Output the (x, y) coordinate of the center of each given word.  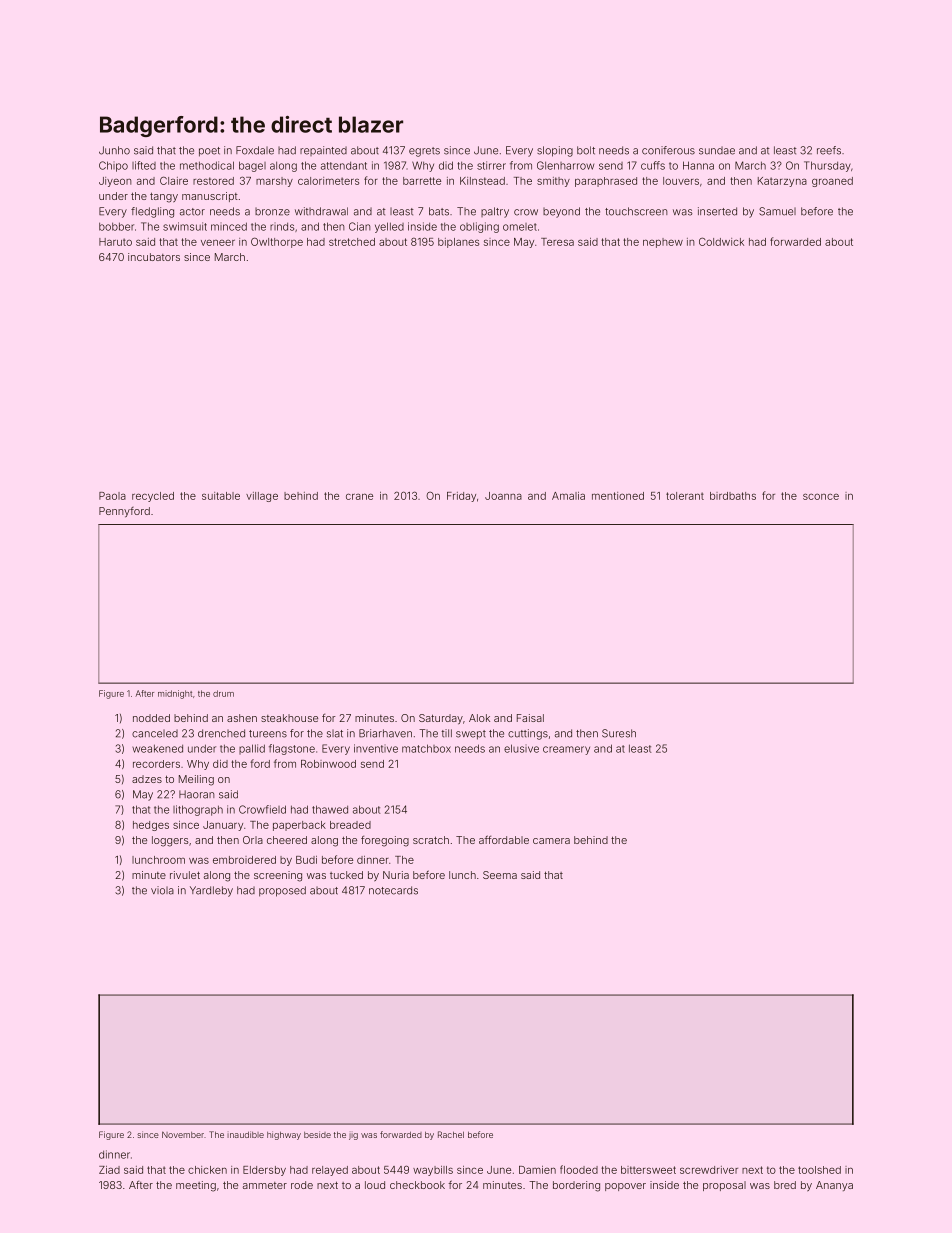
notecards (393, 890)
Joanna (503, 496)
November (183, 1134)
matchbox (426, 748)
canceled (155, 733)
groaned (832, 182)
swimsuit (185, 226)
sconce (821, 496)
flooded (579, 1169)
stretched (352, 242)
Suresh (619, 733)
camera (551, 841)
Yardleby (211, 891)
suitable (221, 496)
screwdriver (709, 1170)
